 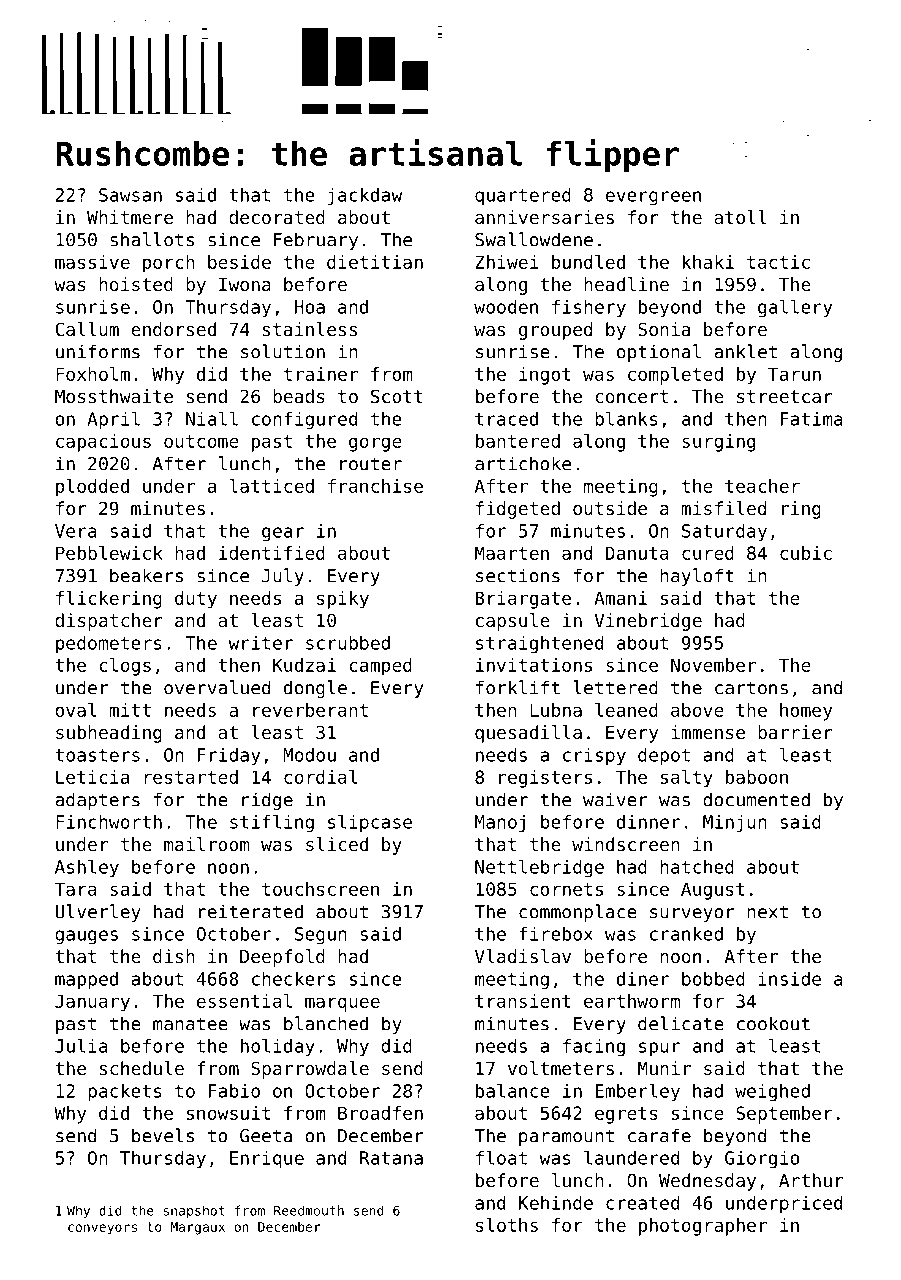 I want to click on beakers, so click(x=146, y=575).
